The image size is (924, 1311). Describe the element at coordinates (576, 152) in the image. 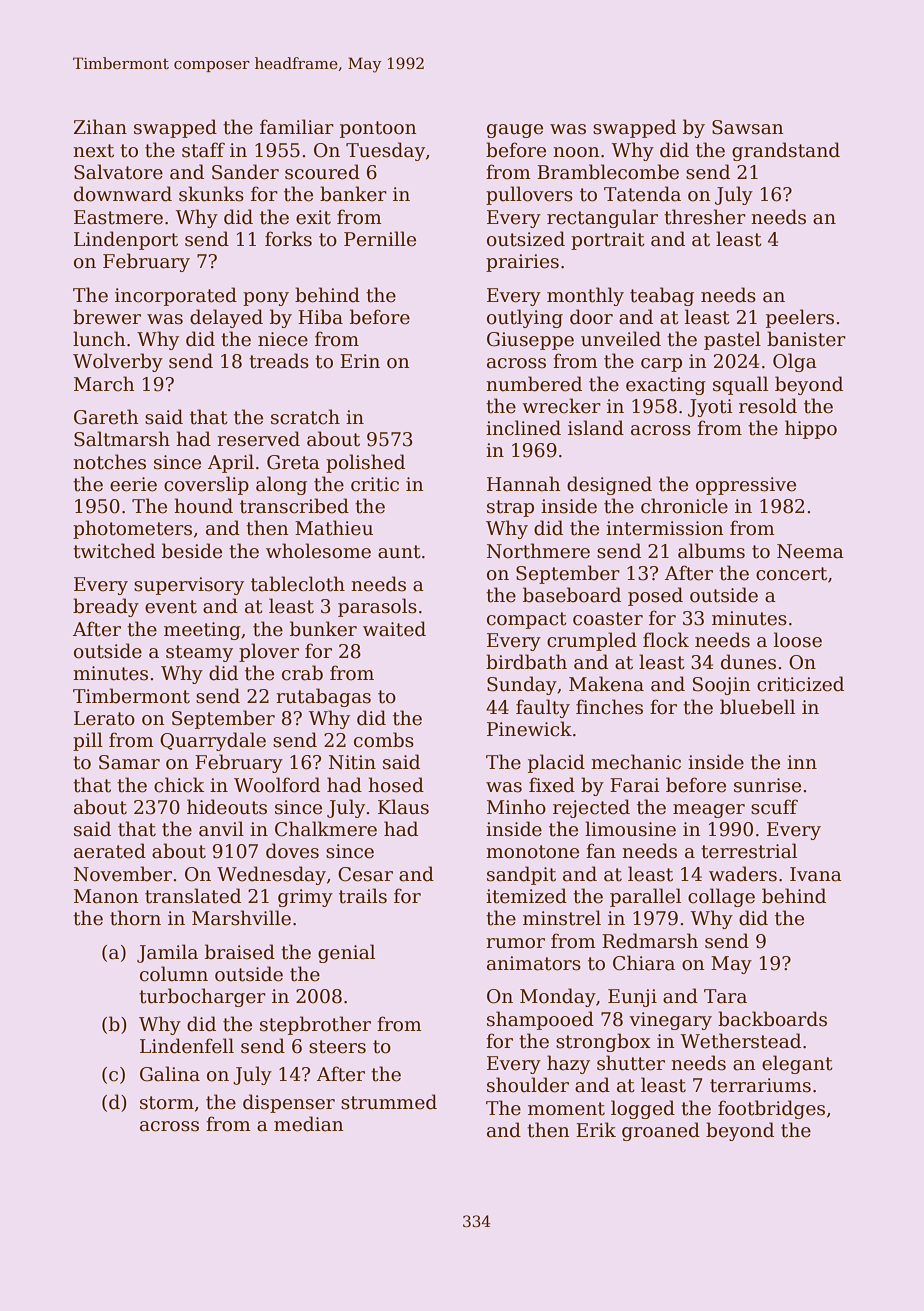

I see `noon` at that location.
